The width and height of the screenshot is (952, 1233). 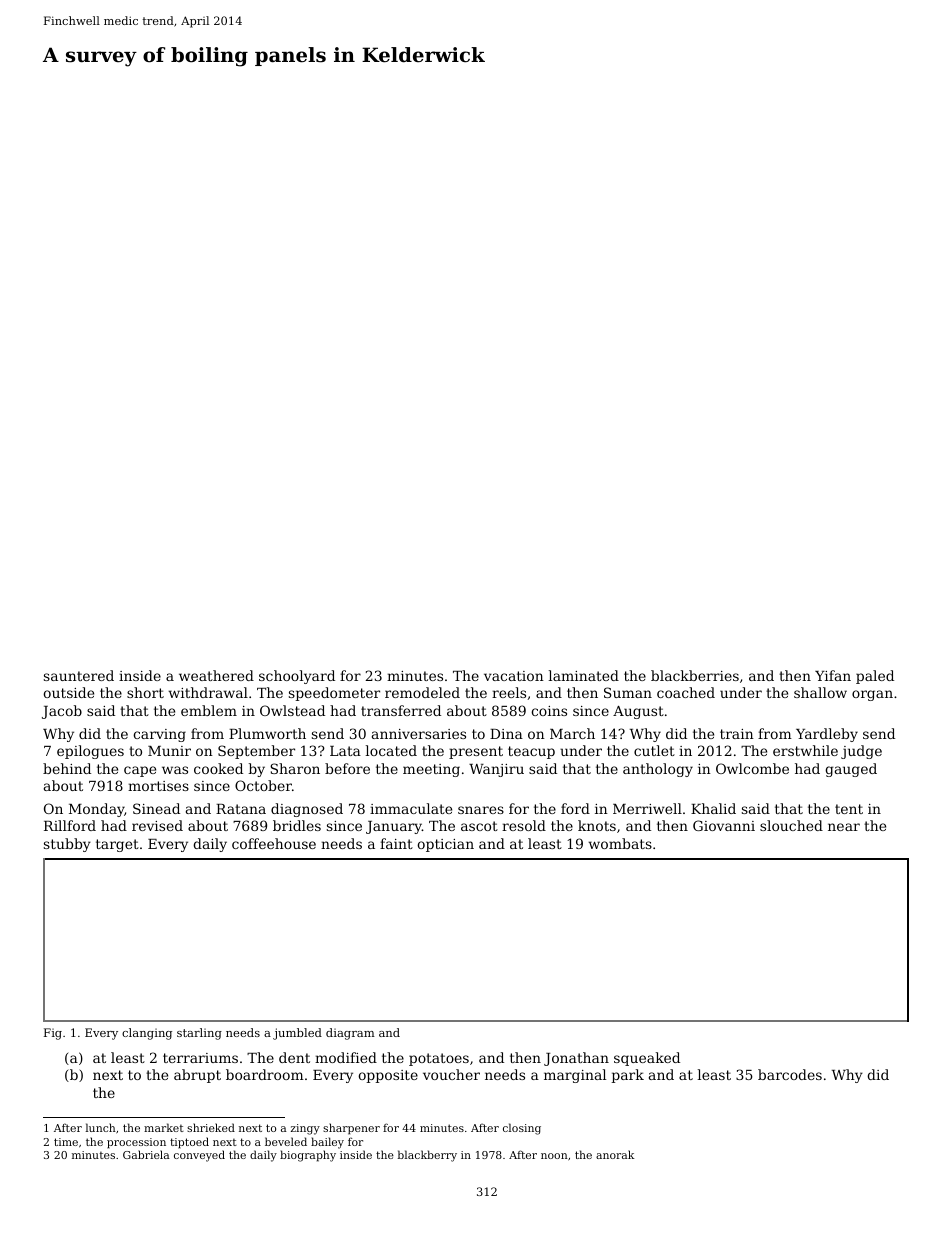 What do you see at coordinates (514, 676) in the screenshot?
I see `vacation` at bounding box center [514, 676].
